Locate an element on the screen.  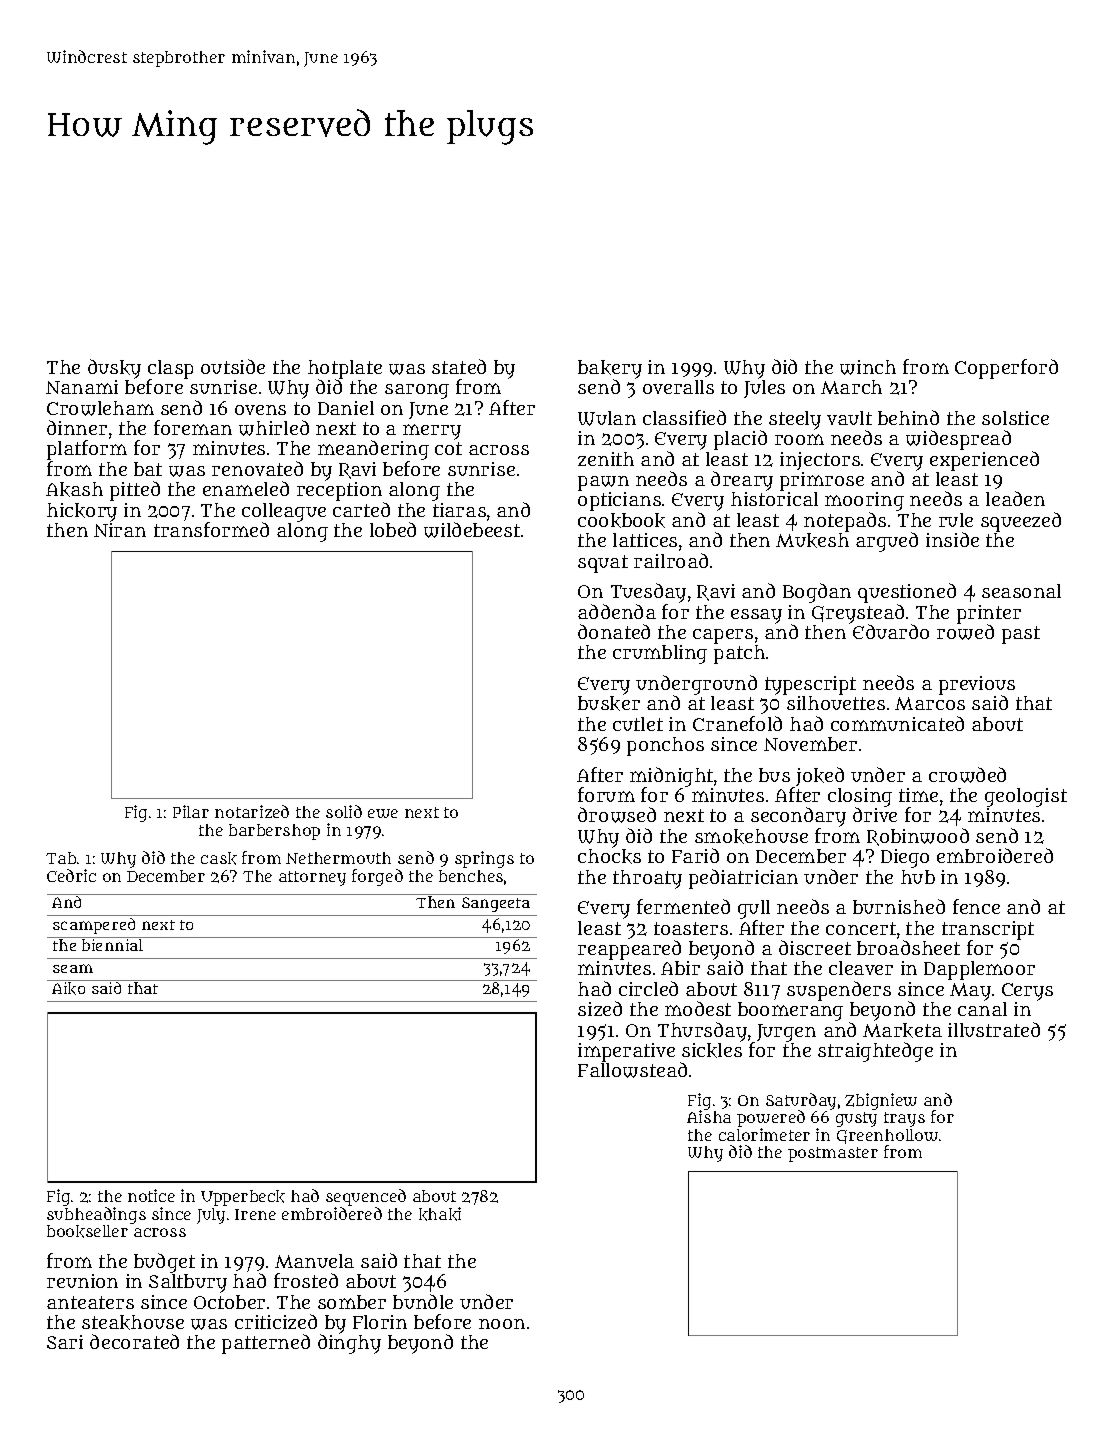
Pilar is located at coordinates (191, 811).
